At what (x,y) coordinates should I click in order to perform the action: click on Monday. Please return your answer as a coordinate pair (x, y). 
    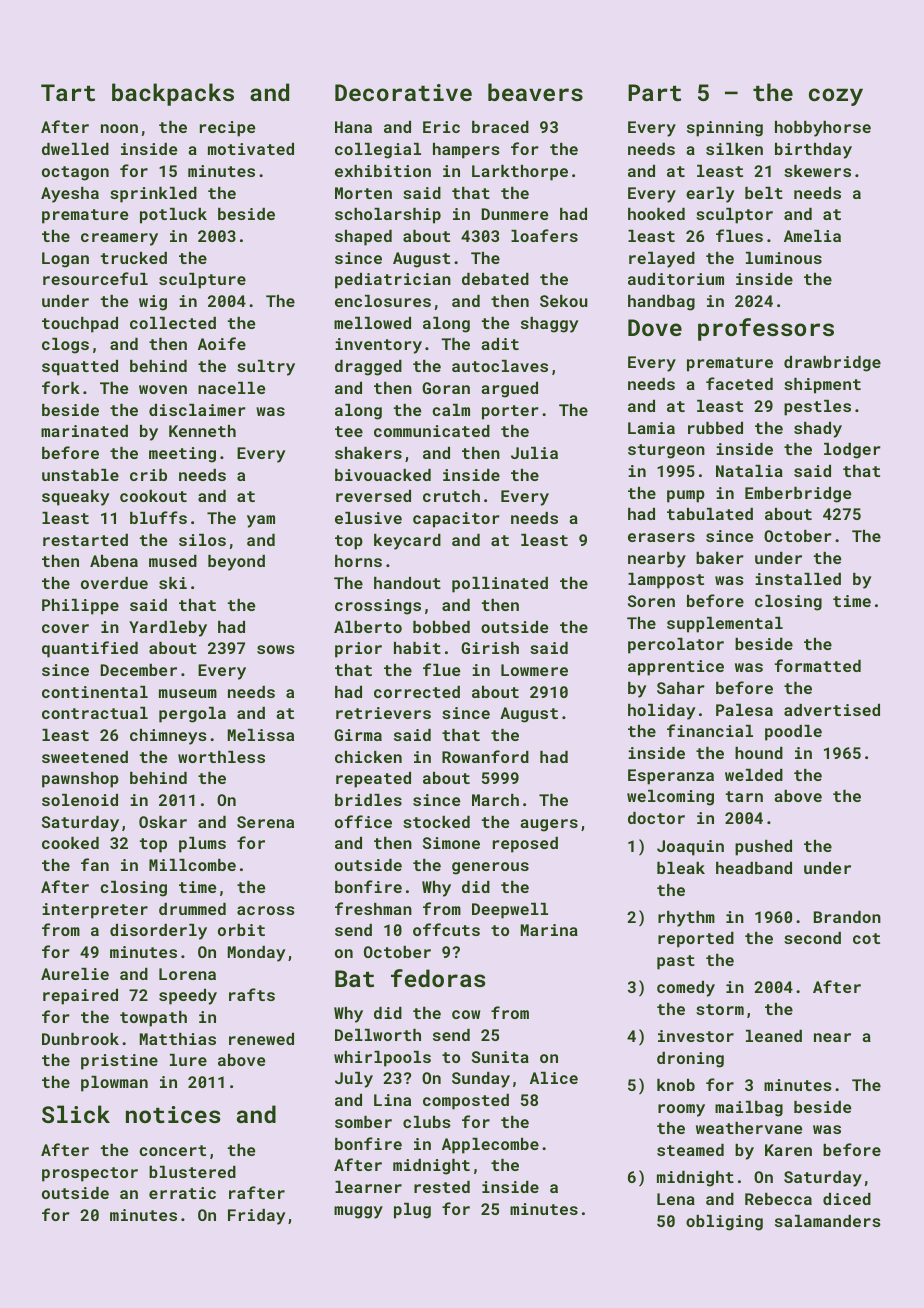
    Looking at the image, I should click on (256, 954).
